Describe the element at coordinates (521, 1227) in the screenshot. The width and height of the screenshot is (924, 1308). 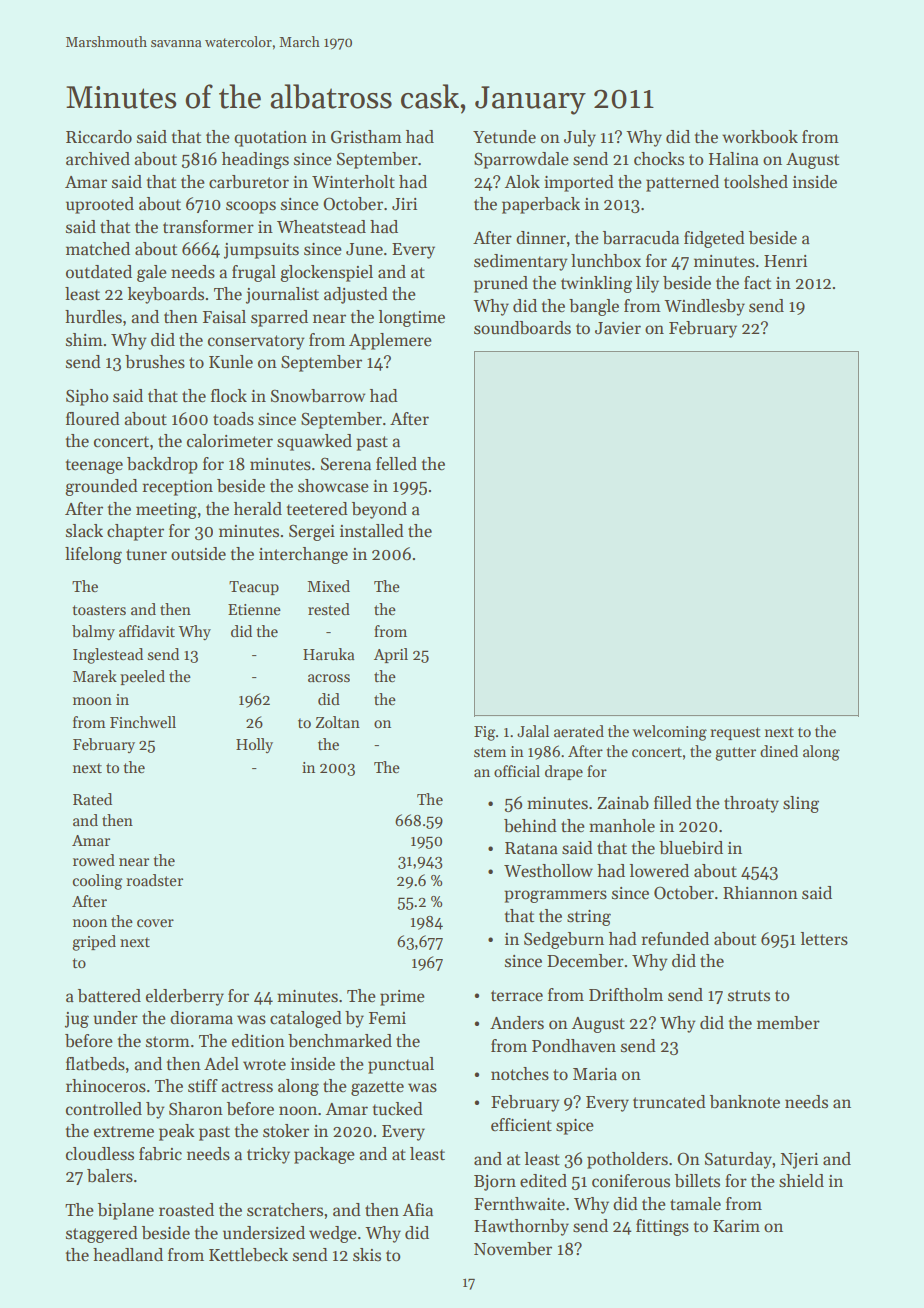
I see `Hawthornby` at that location.
